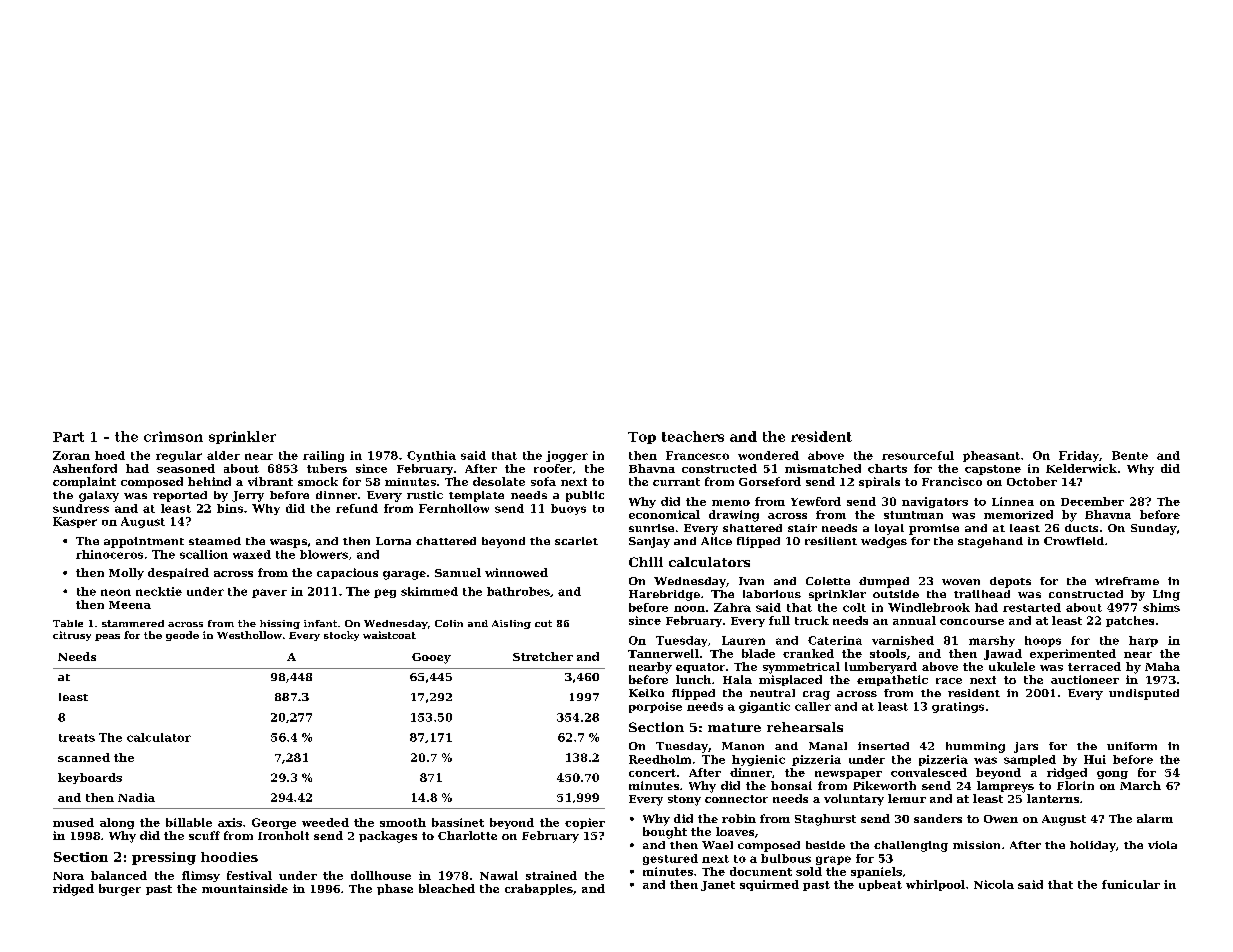 Image resolution: width=1233 pixels, height=952 pixels. Describe the element at coordinates (911, 846) in the page. I see `challenging` at that location.
